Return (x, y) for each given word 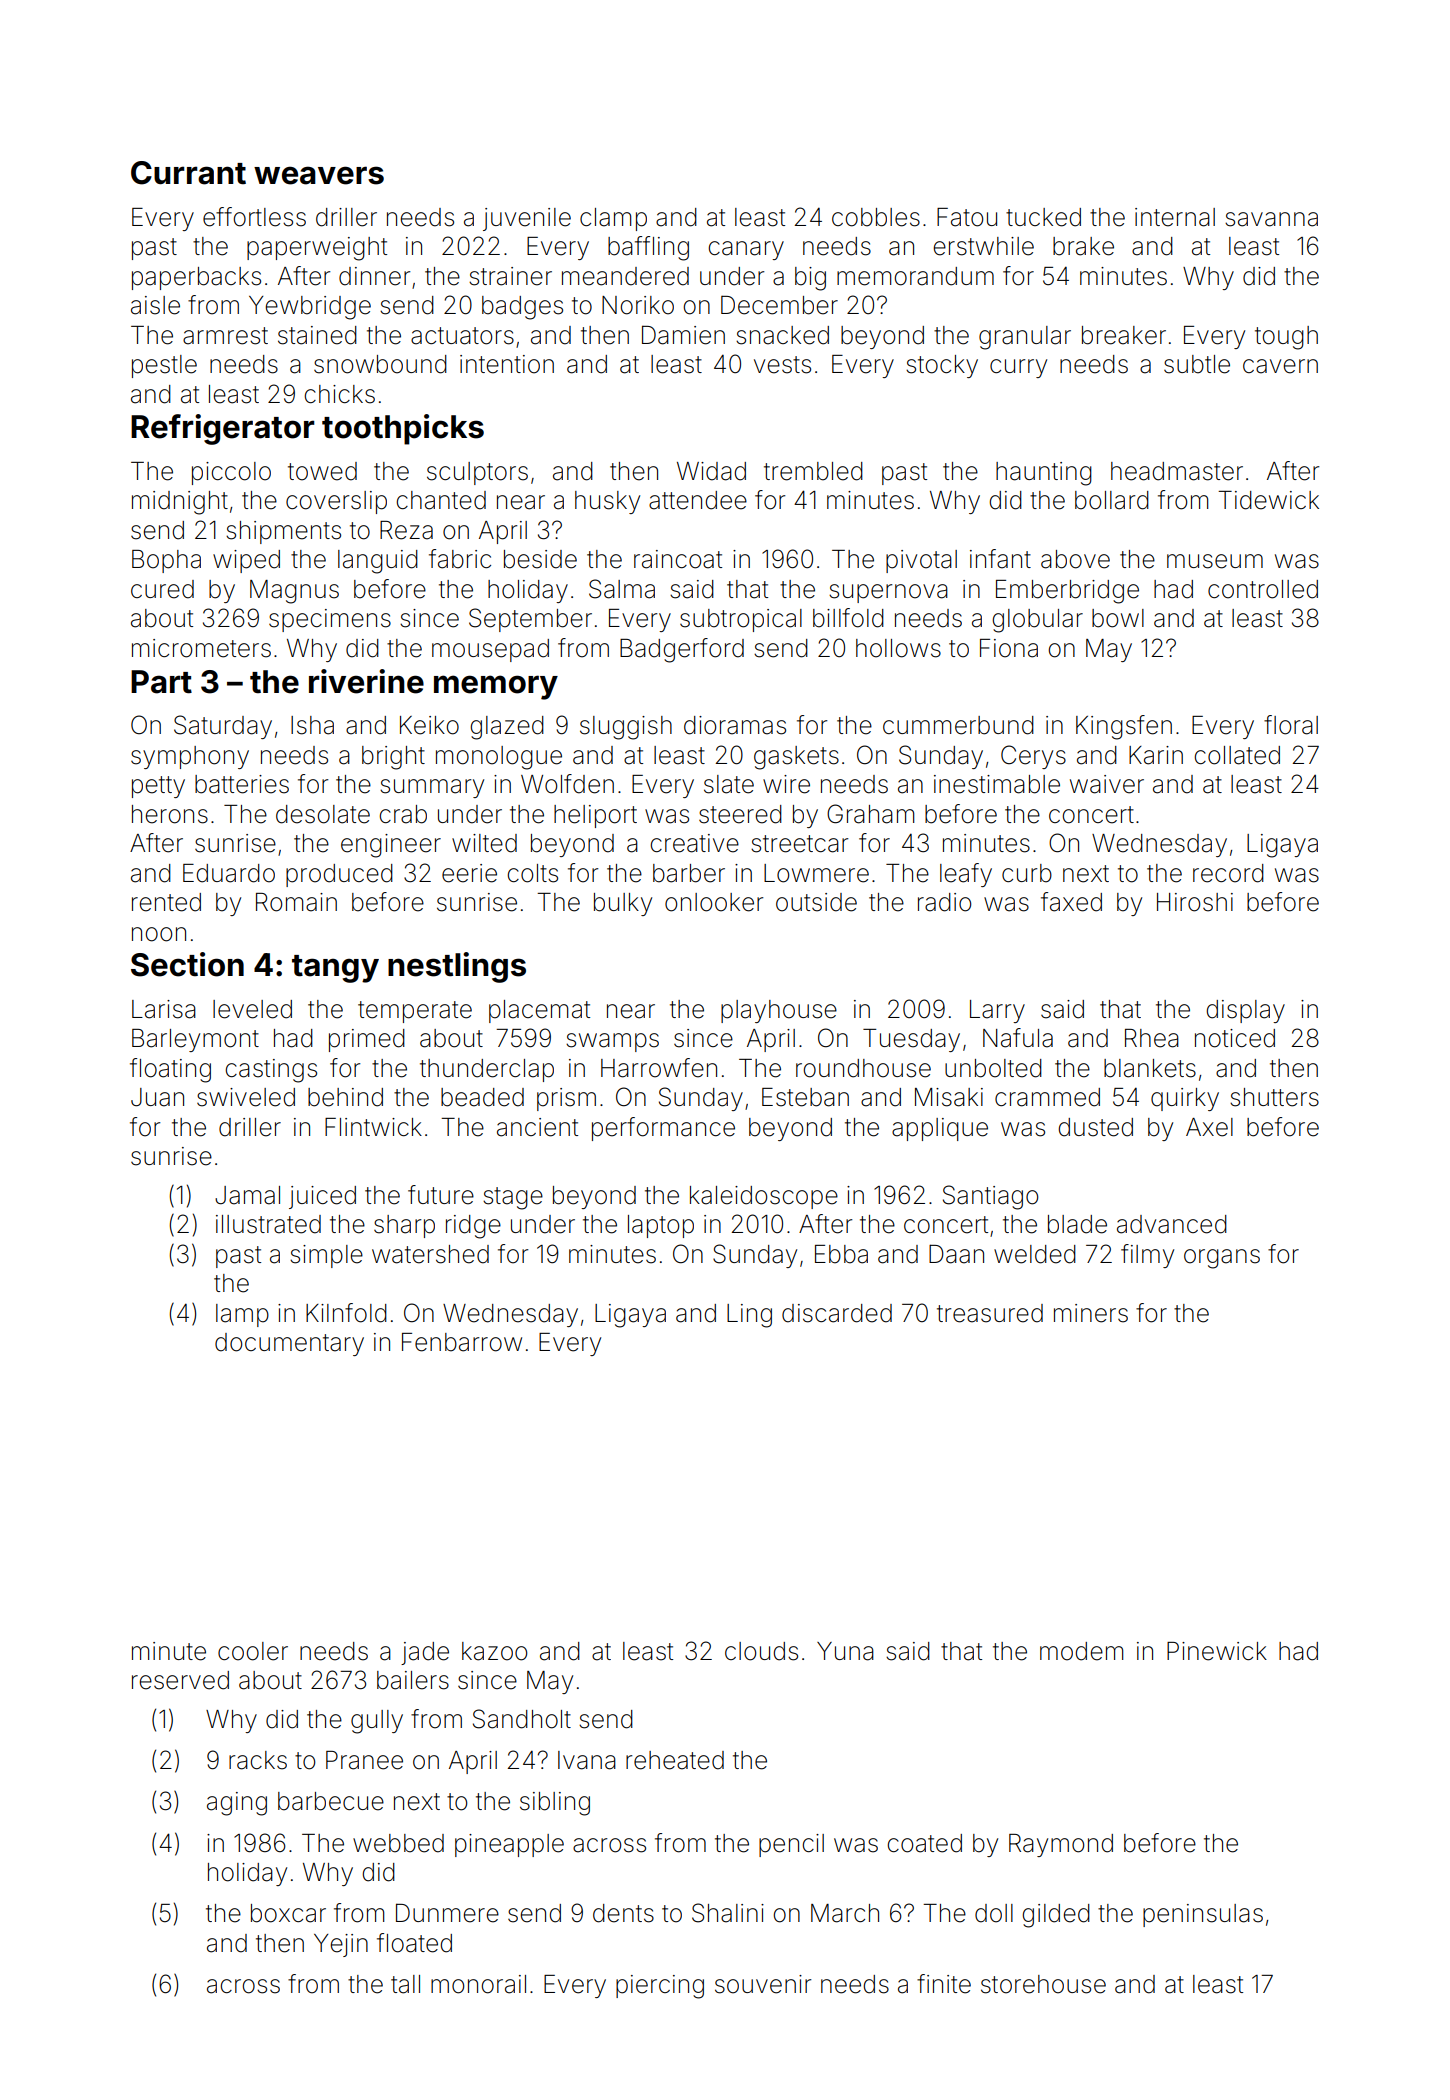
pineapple (509, 1845)
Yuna (845, 1651)
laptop (661, 1226)
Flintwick (373, 1127)
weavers (319, 175)
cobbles (876, 217)
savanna (1271, 219)
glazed (507, 728)
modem (1081, 1651)
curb (1027, 873)
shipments (283, 532)
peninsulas (1203, 1915)
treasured (990, 1313)
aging (237, 1804)
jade (425, 1653)
